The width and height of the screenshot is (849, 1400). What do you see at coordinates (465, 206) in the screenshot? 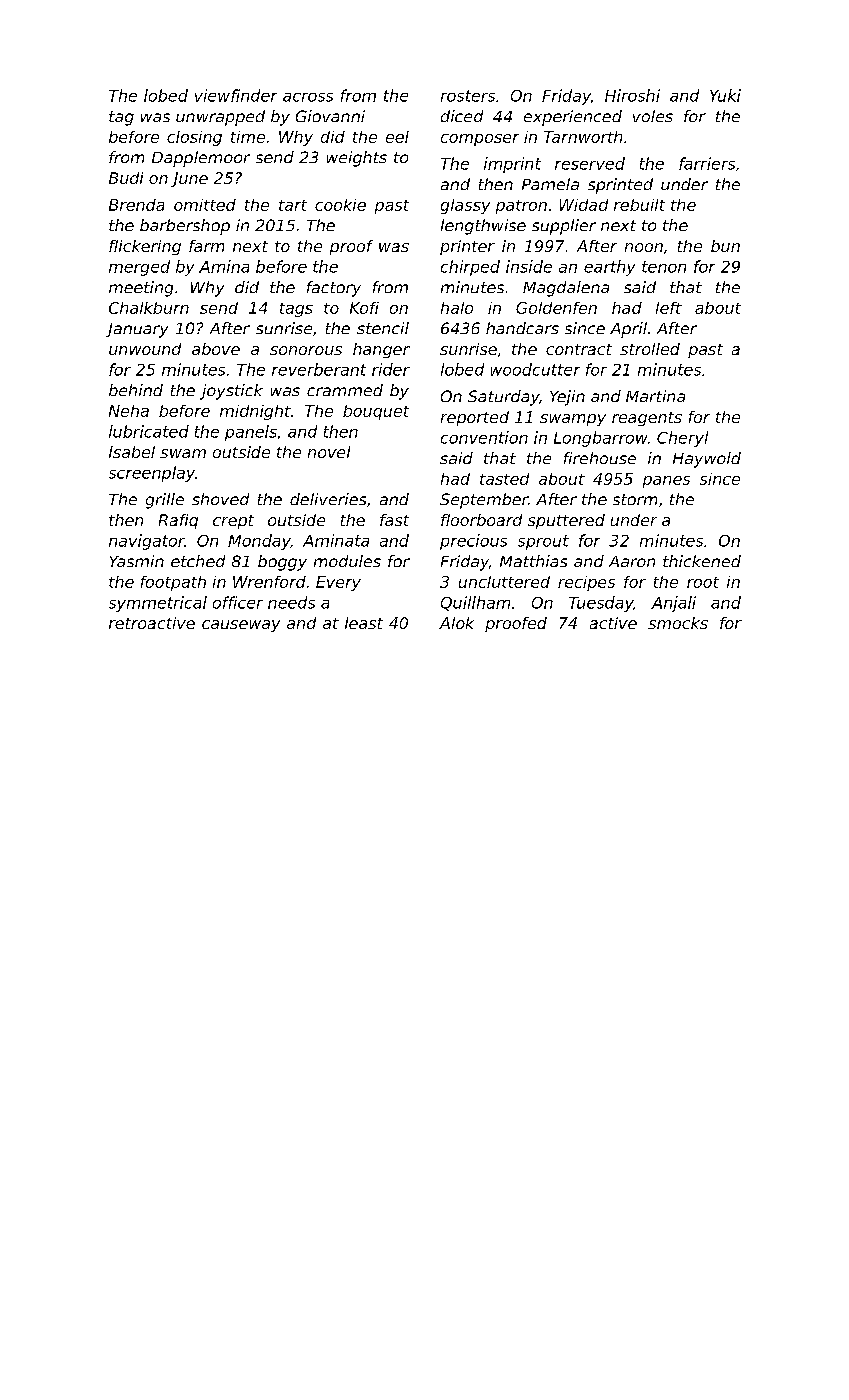
I see `glassy` at bounding box center [465, 206].
